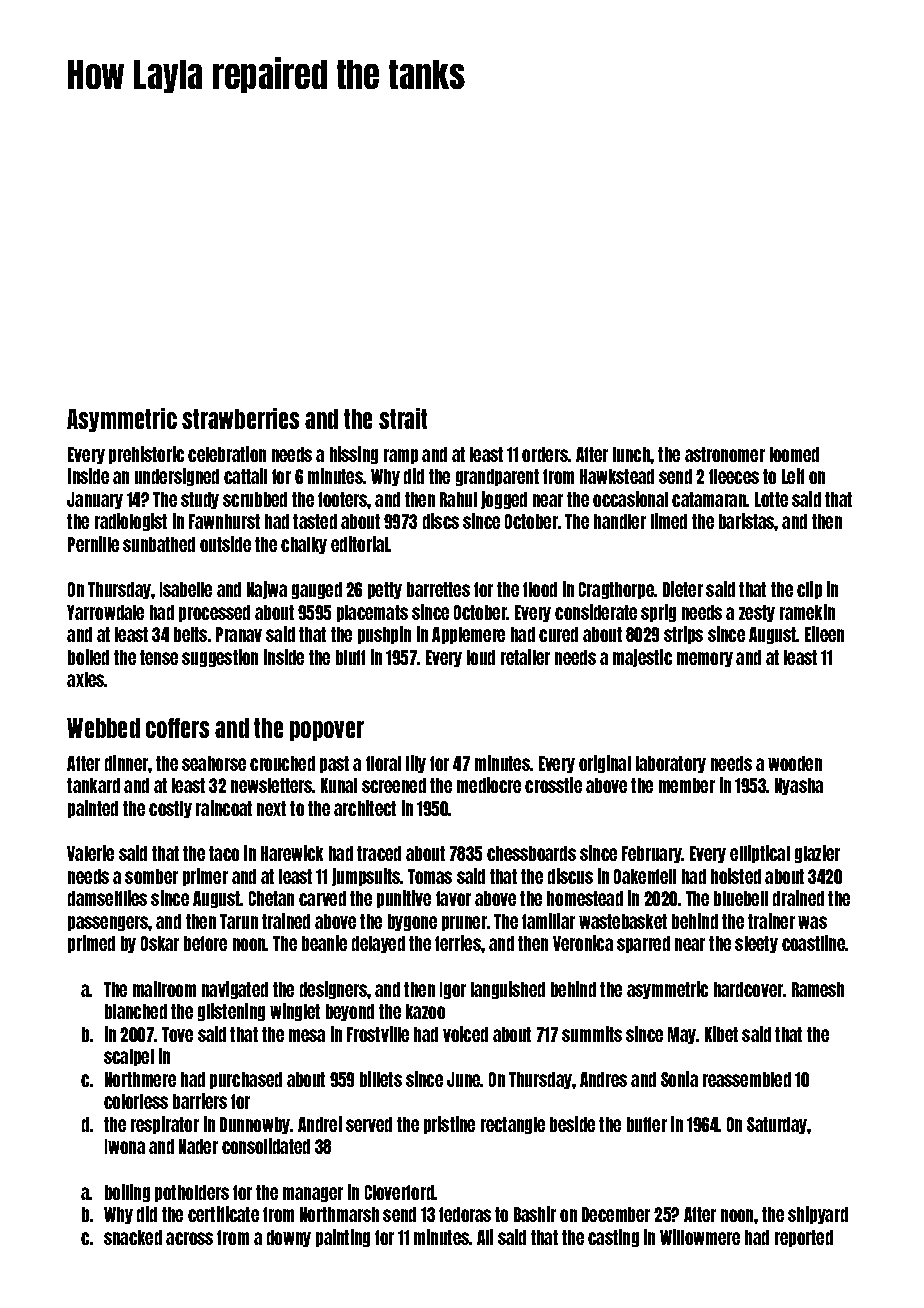 This page has height=1308, width=924. I want to click on radiologist, so click(131, 522).
